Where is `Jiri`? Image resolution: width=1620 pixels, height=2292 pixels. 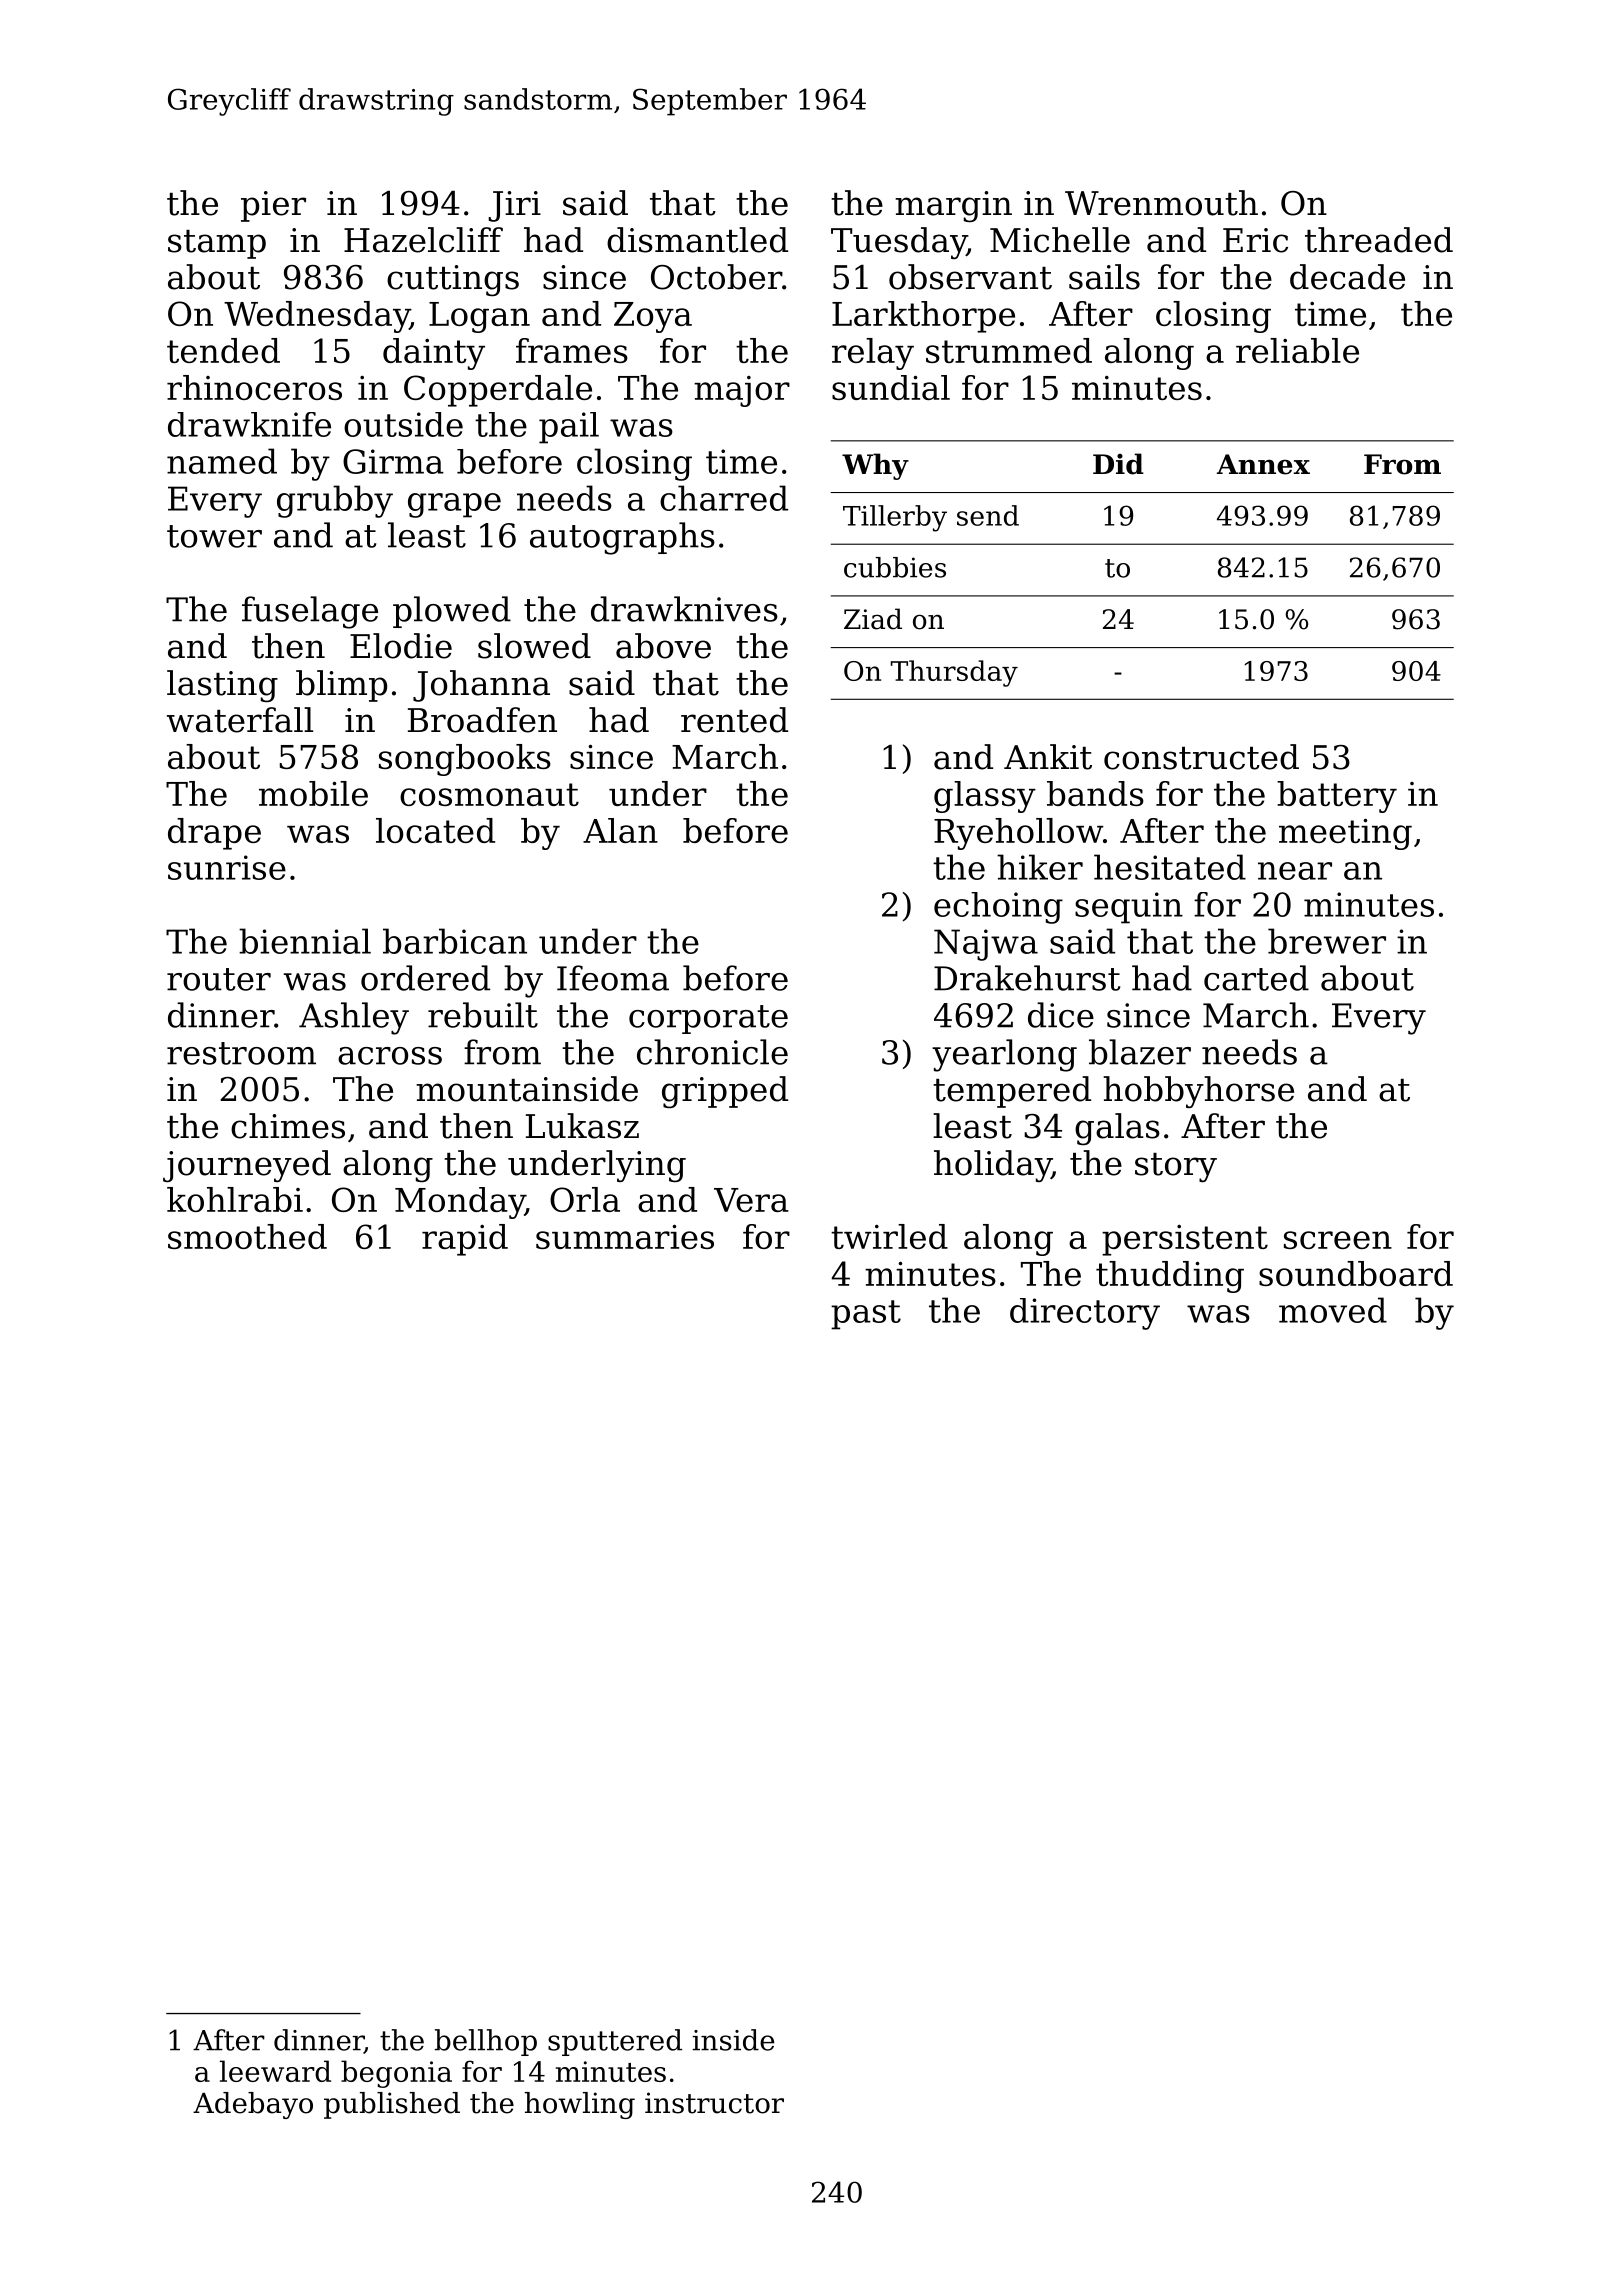 Jiri is located at coordinates (514, 206).
